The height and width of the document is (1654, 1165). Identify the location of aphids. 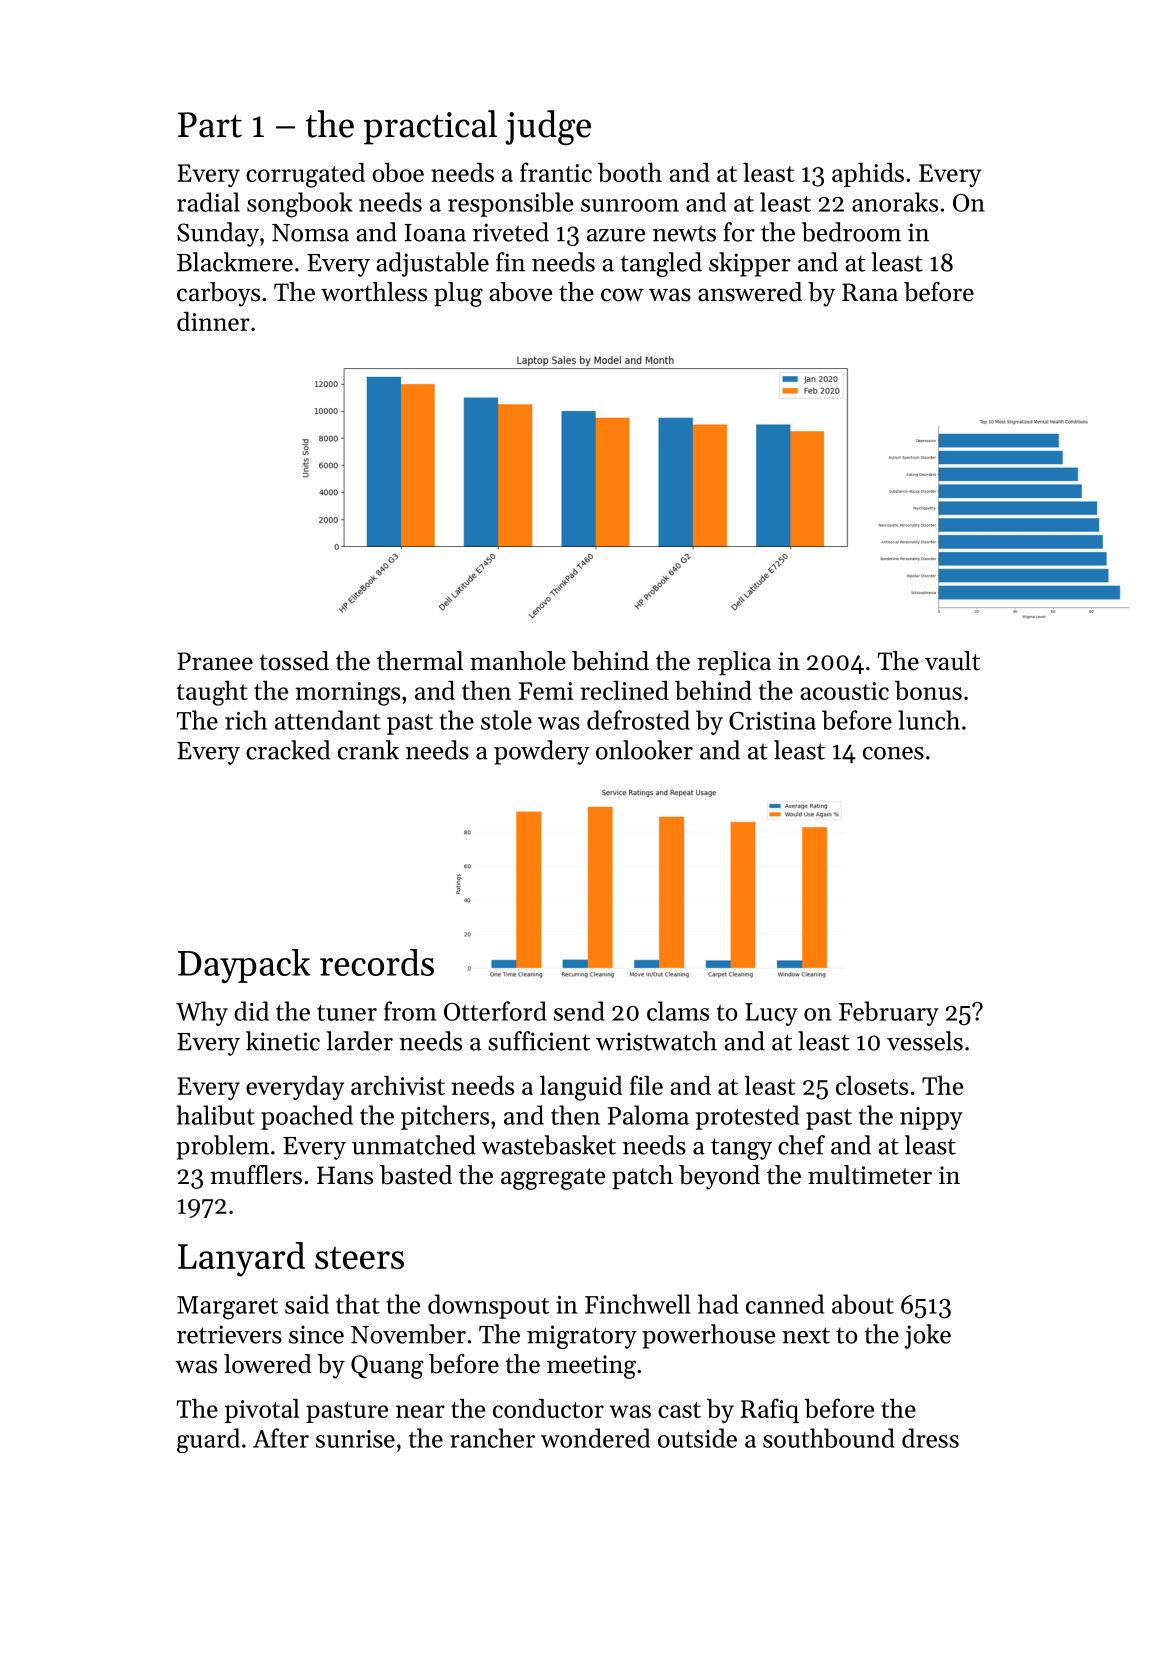
(868, 174).
